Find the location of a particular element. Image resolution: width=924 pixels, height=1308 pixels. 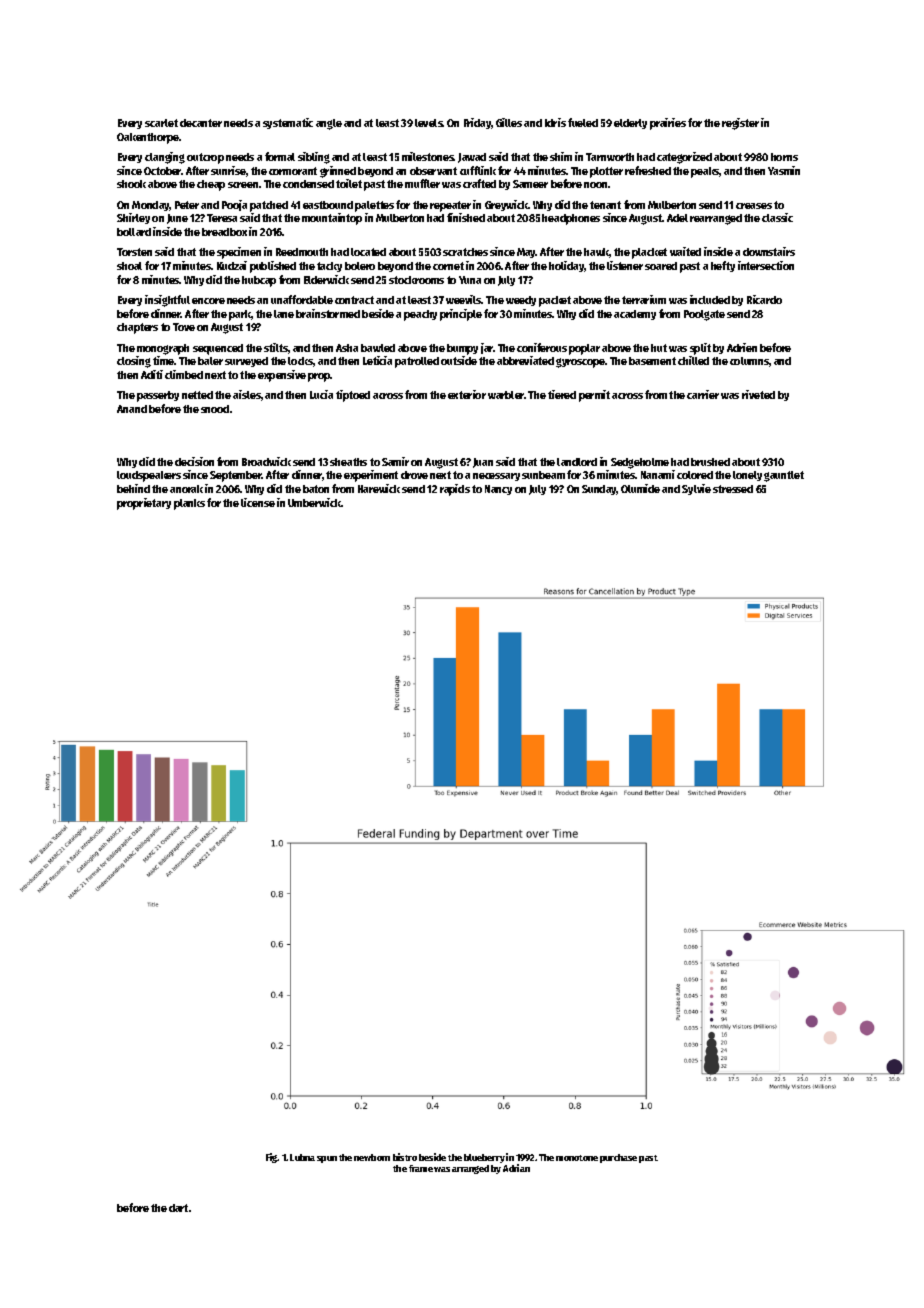

observant is located at coordinates (433, 171).
